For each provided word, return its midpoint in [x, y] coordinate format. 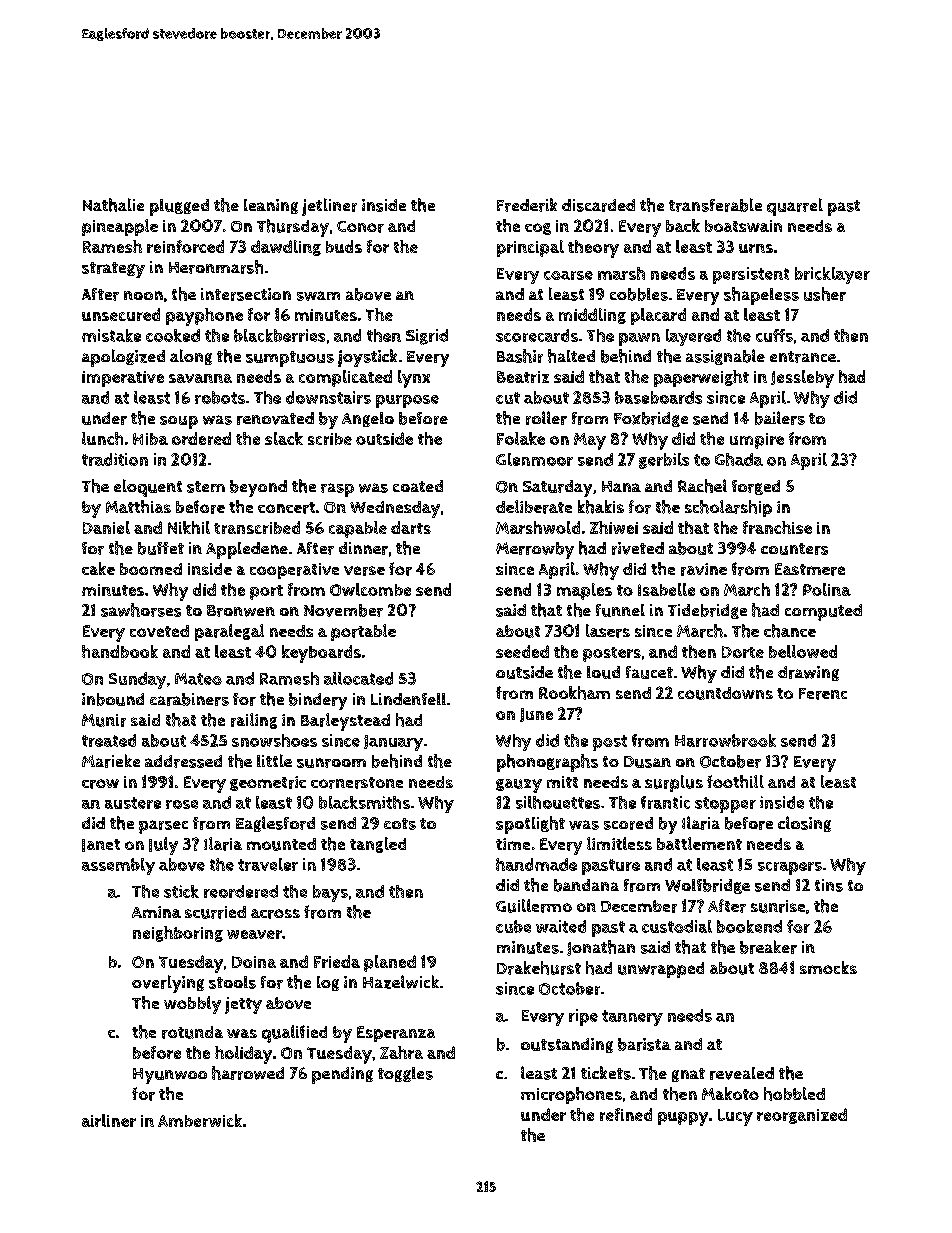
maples [584, 591]
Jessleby [802, 379]
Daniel [106, 527]
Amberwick [200, 1120]
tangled [378, 845]
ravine [704, 569]
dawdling [286, 248]
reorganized [802, 1116]
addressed [183, 761]
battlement [699, 843]
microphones [571, 1095]
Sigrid [427, 337]
